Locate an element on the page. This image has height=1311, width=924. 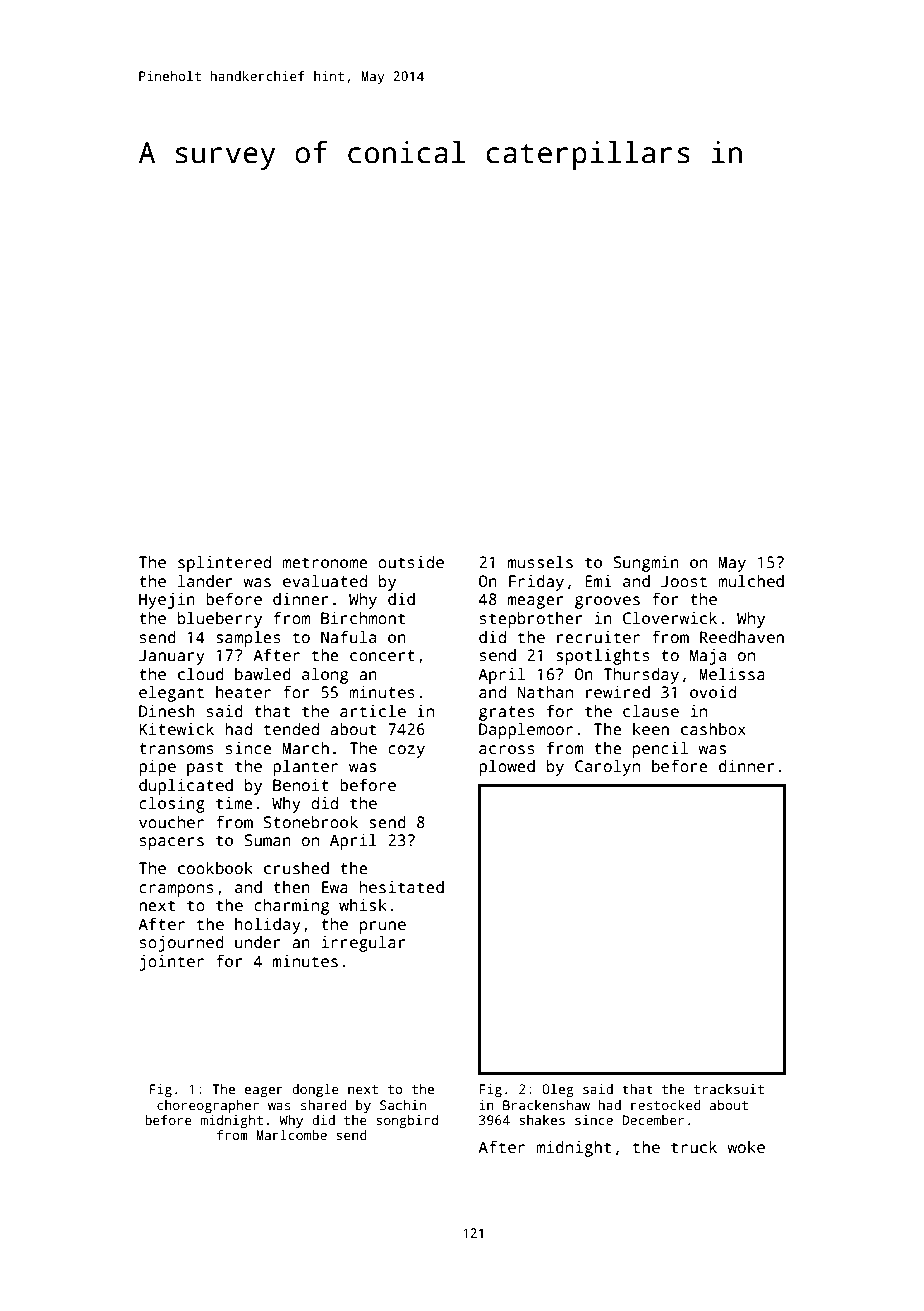
choreographer is located at coordinates (208, 1106).
